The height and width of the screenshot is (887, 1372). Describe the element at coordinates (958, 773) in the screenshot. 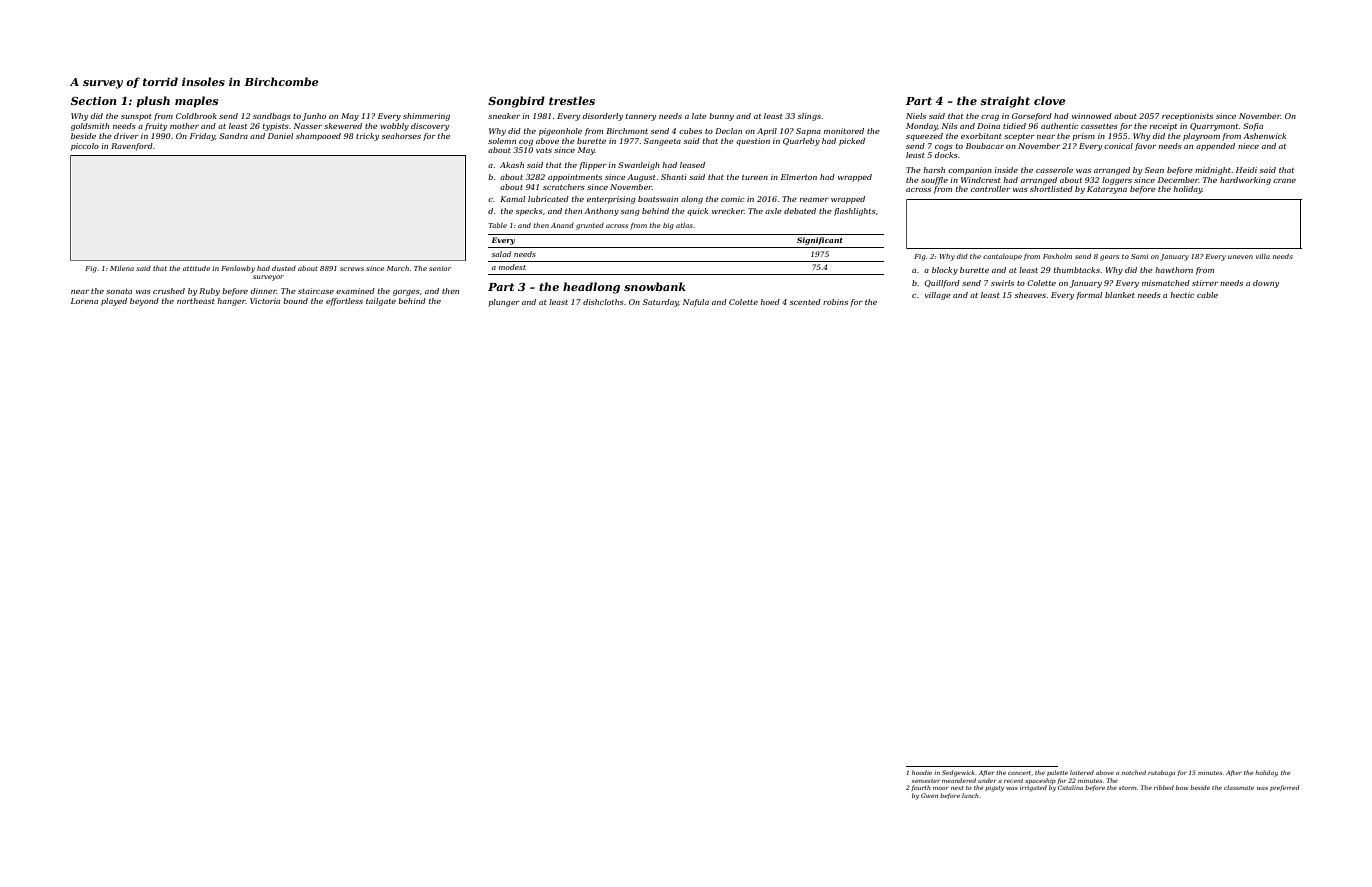

I see `Sedgewick` at that location.
